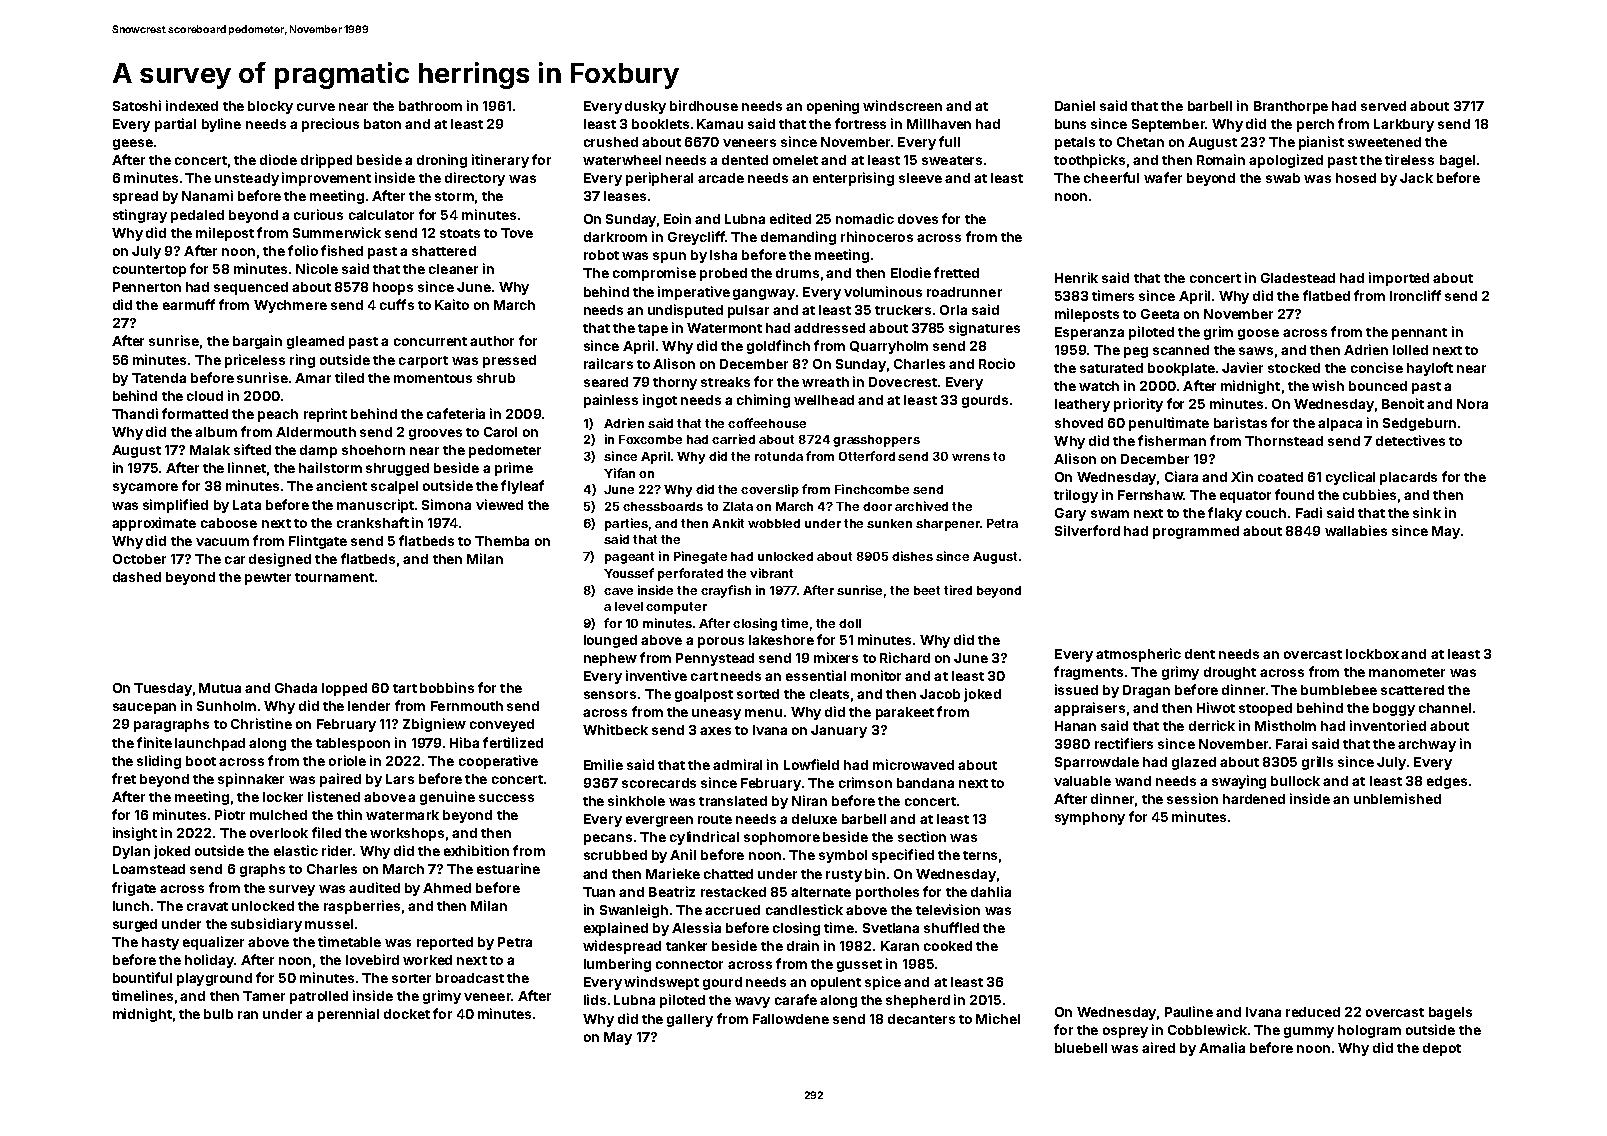 This screenshot has width=1607, height=1136. Describe the element at coordinates (825, 382) in the screenshot. I see `wreath` at that location.
